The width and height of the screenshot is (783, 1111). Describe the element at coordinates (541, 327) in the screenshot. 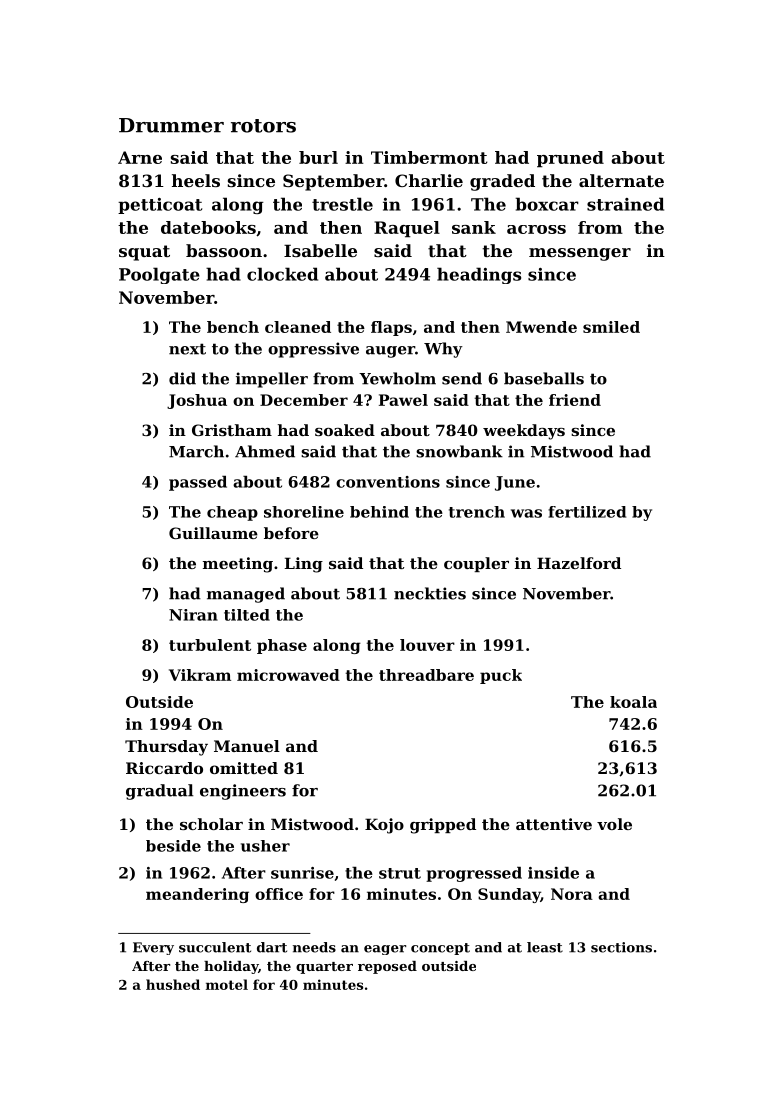

I see `Mwende` at that location.
